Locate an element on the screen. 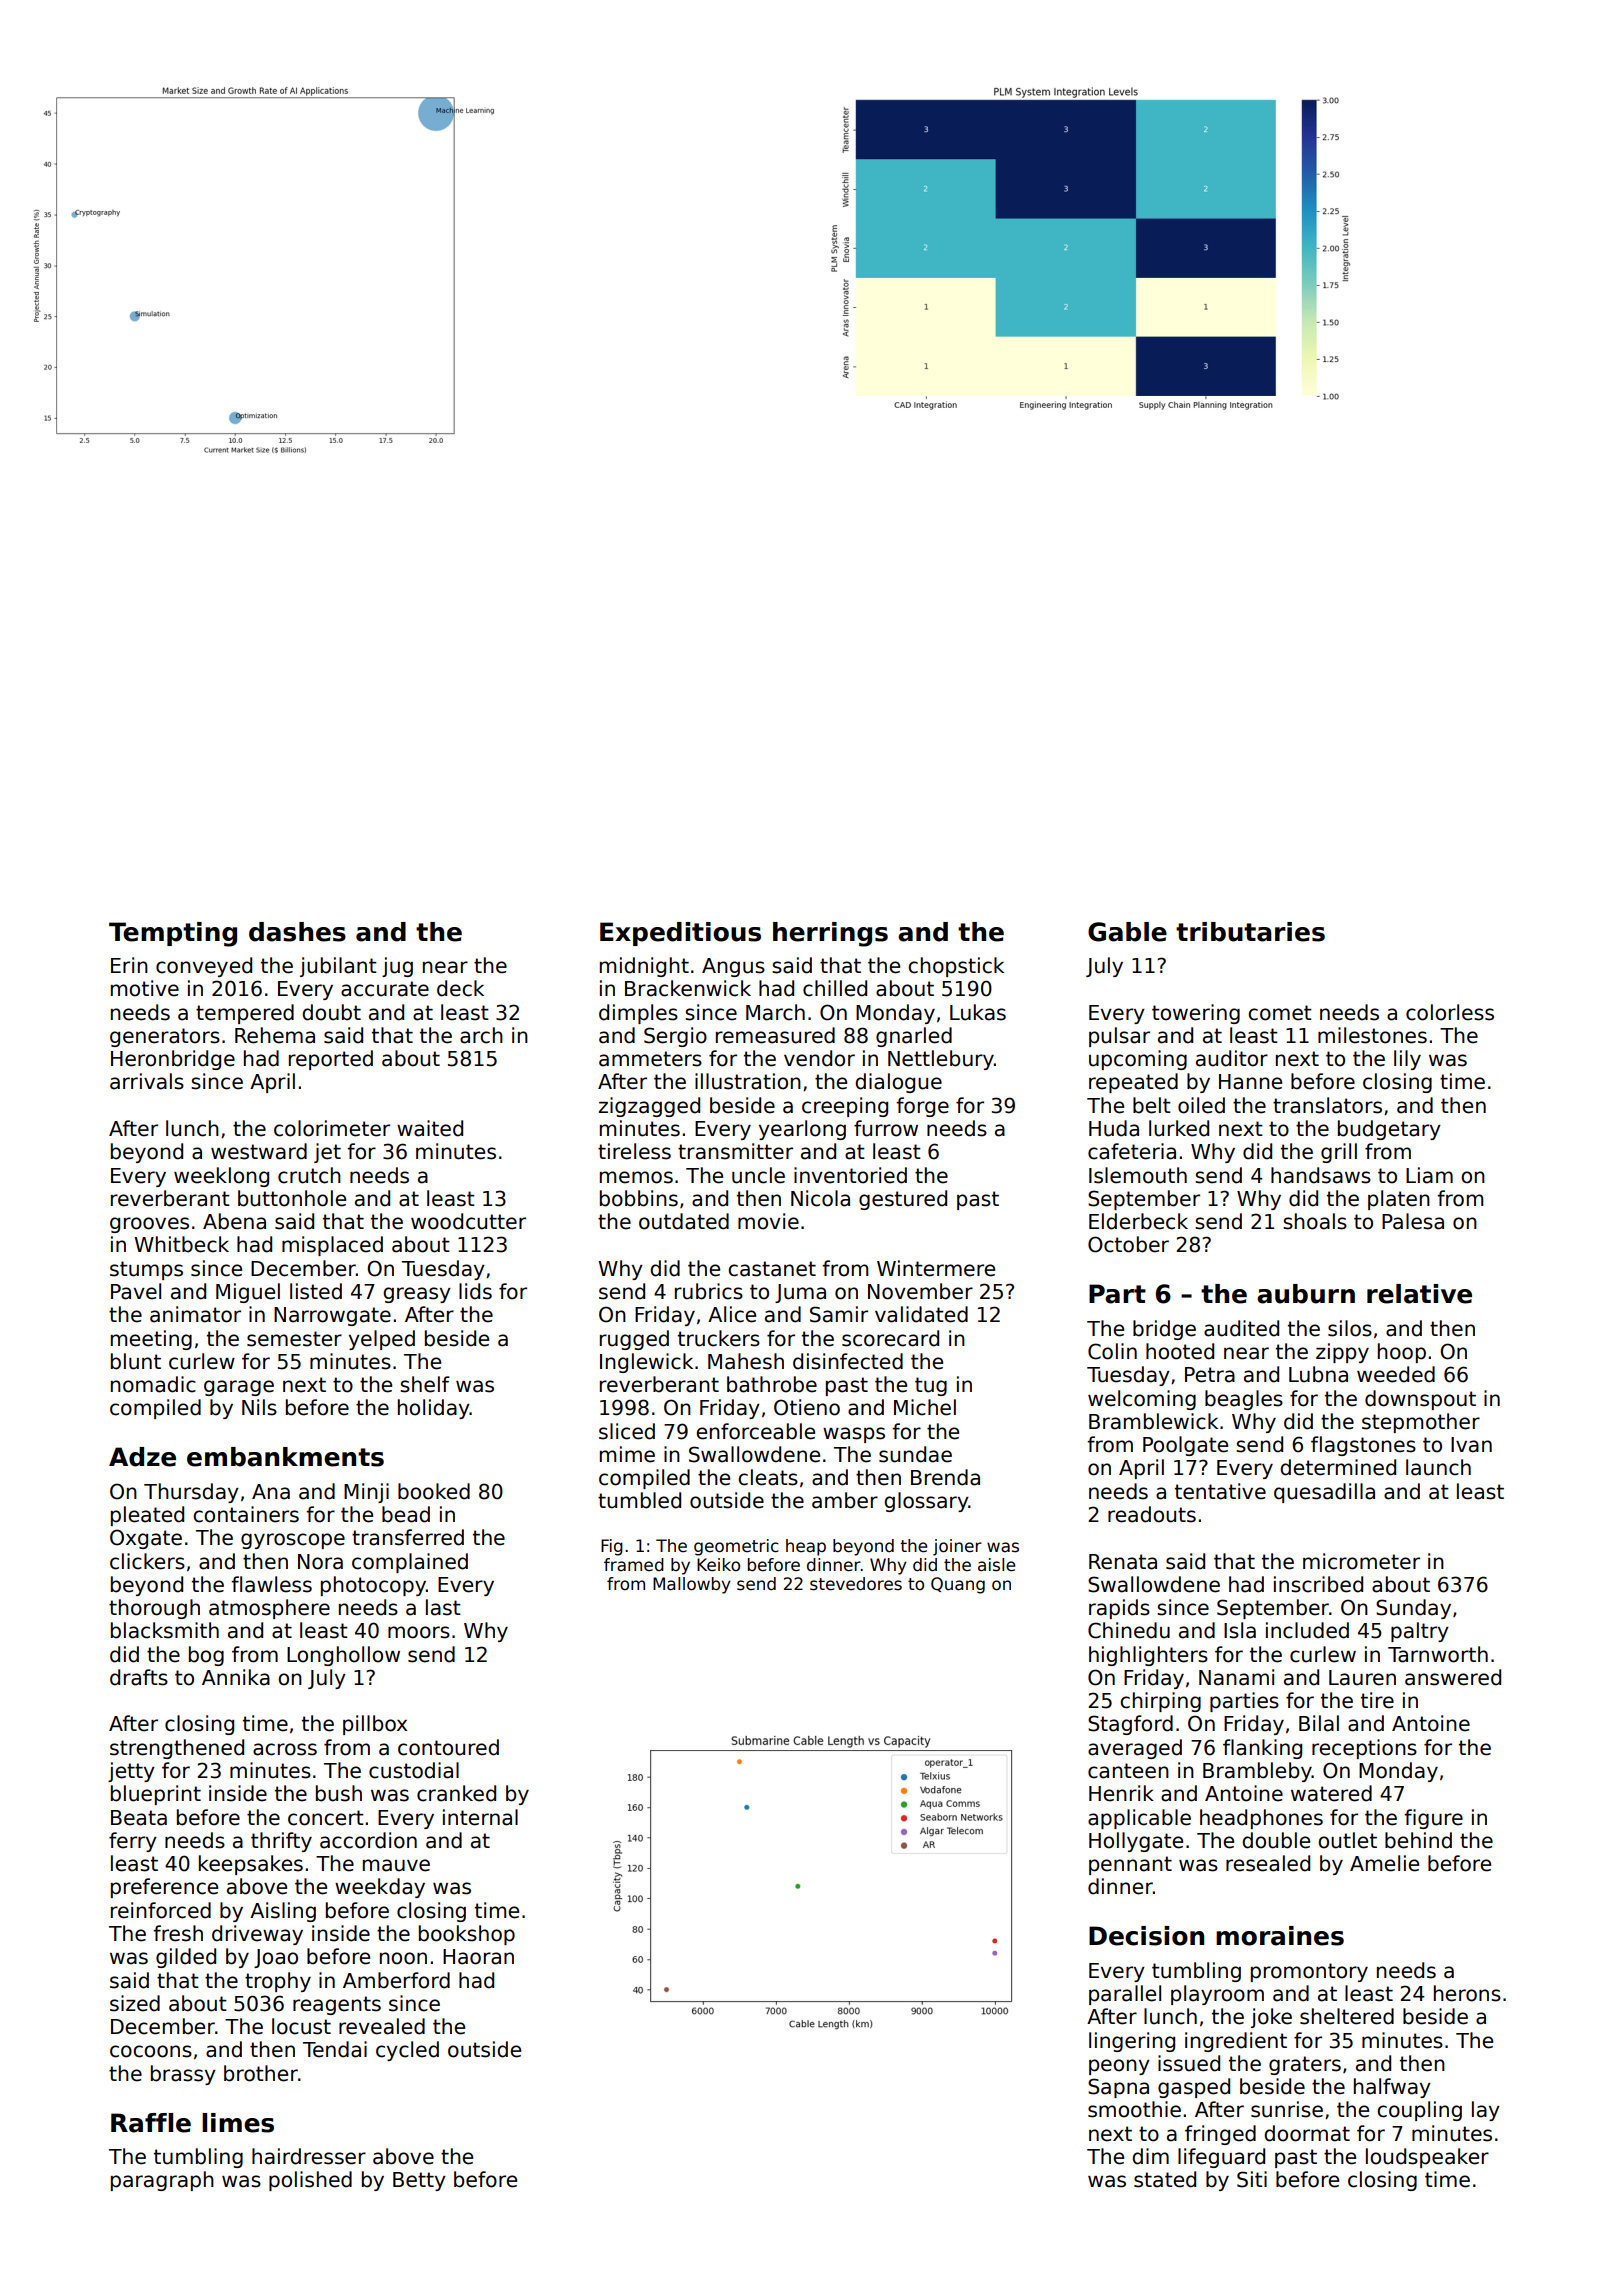 This screenshot has height=2292, width=1620. Gable is located at coordinates (1127, 932).
